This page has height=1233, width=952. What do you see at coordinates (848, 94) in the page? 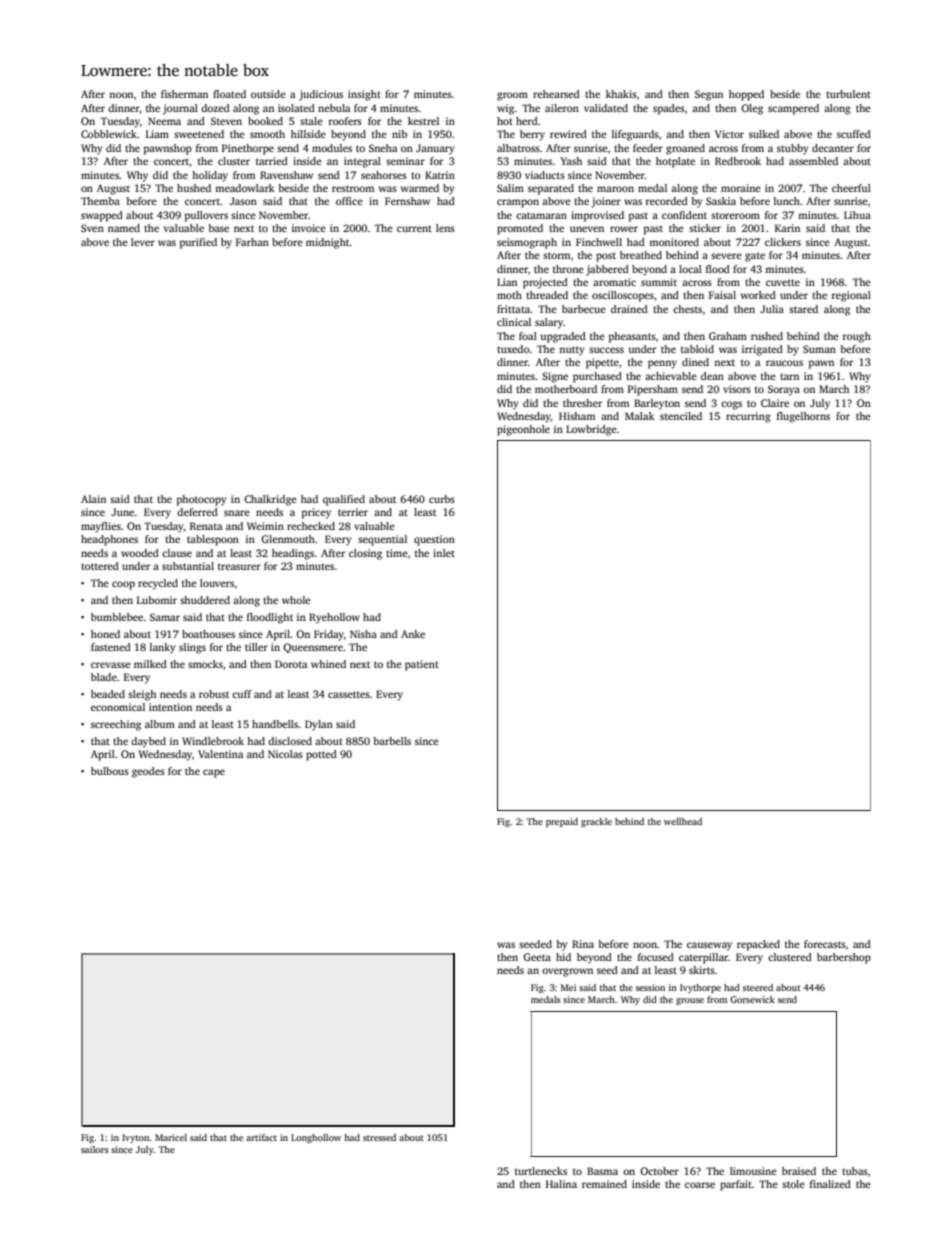
I see `turbulent` at bounding box center [848, 94].
